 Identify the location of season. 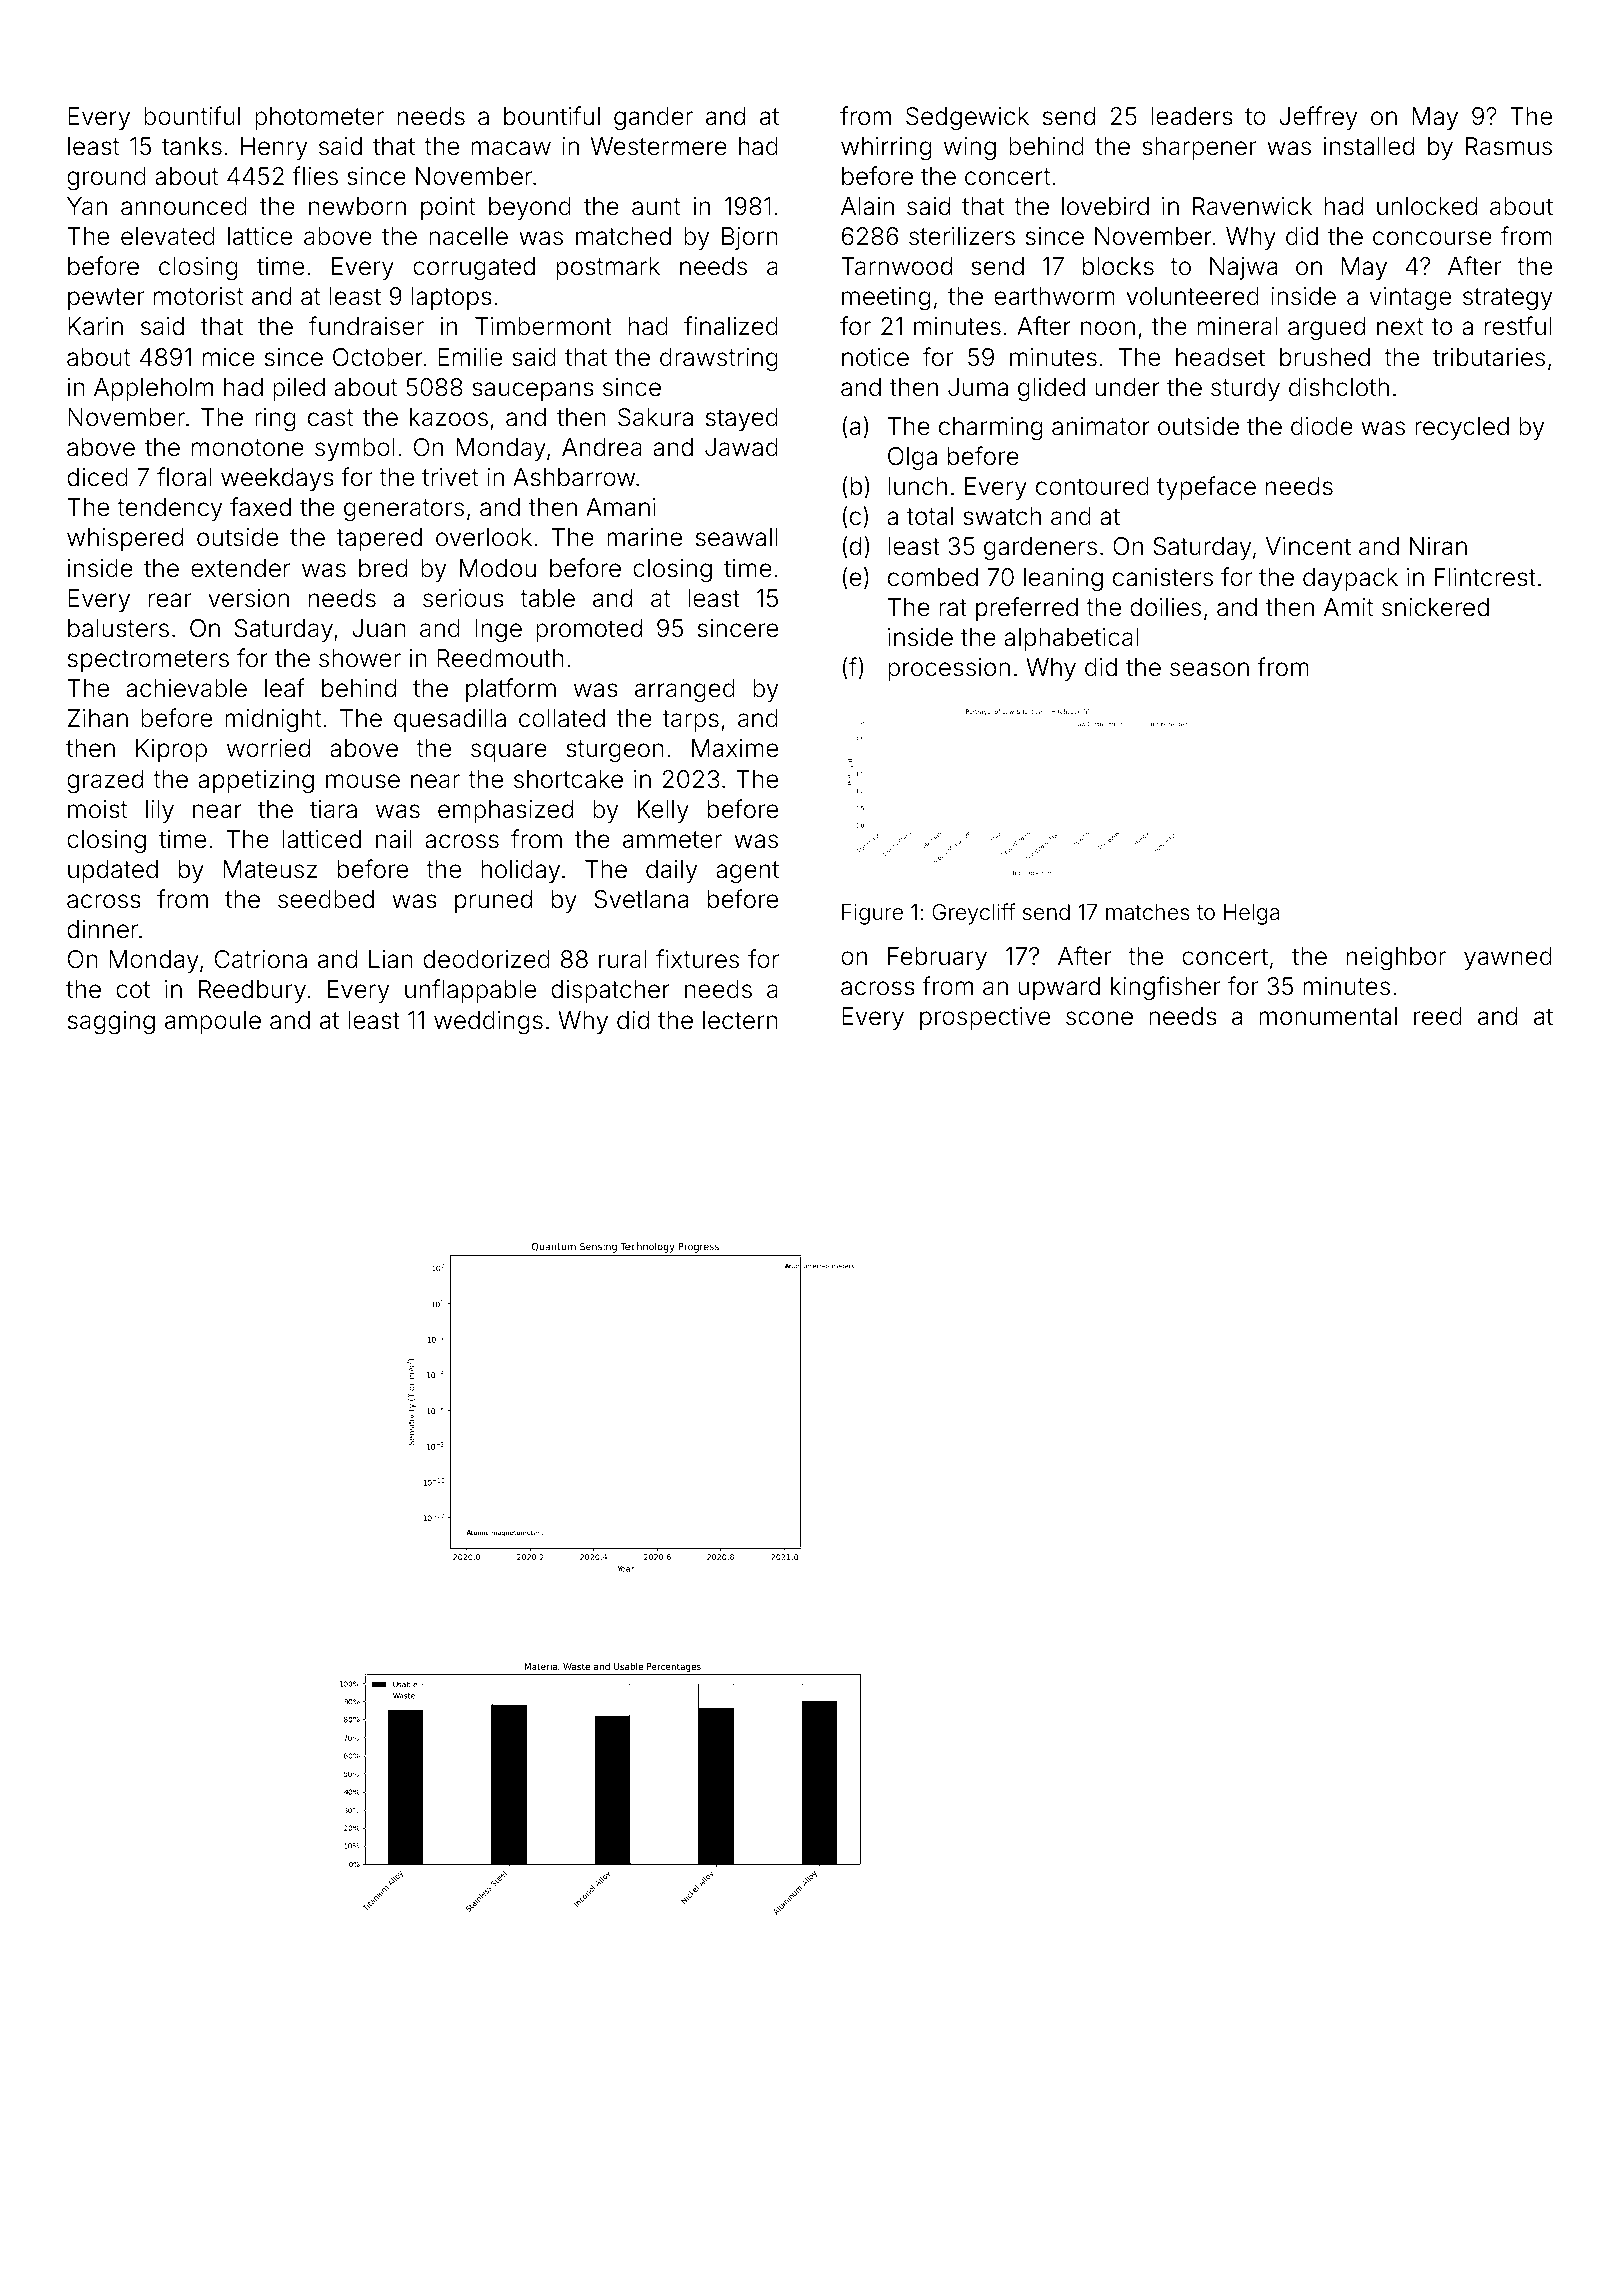
(1209, 669).
